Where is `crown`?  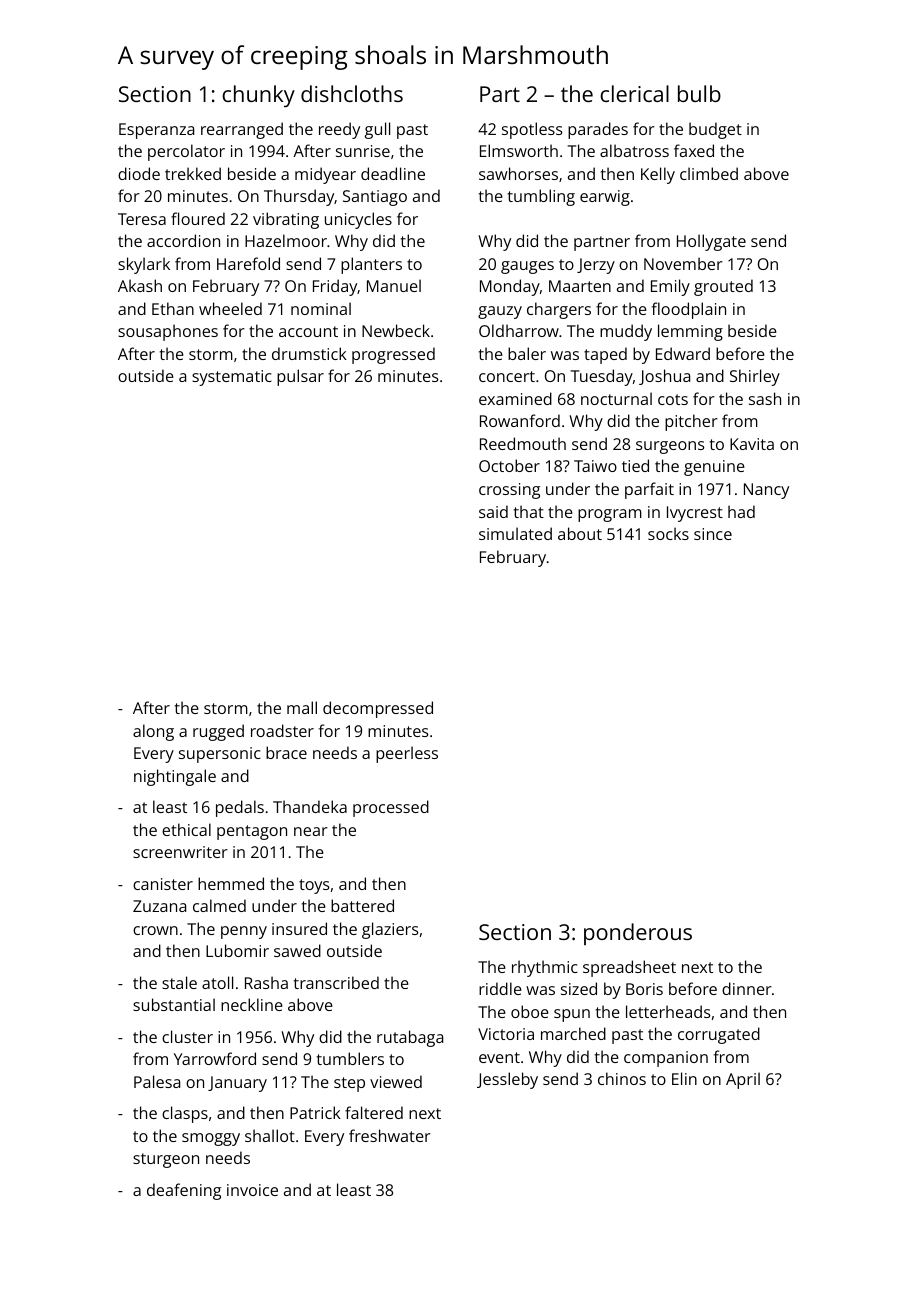
crown is located at coordinates (155, 930).
